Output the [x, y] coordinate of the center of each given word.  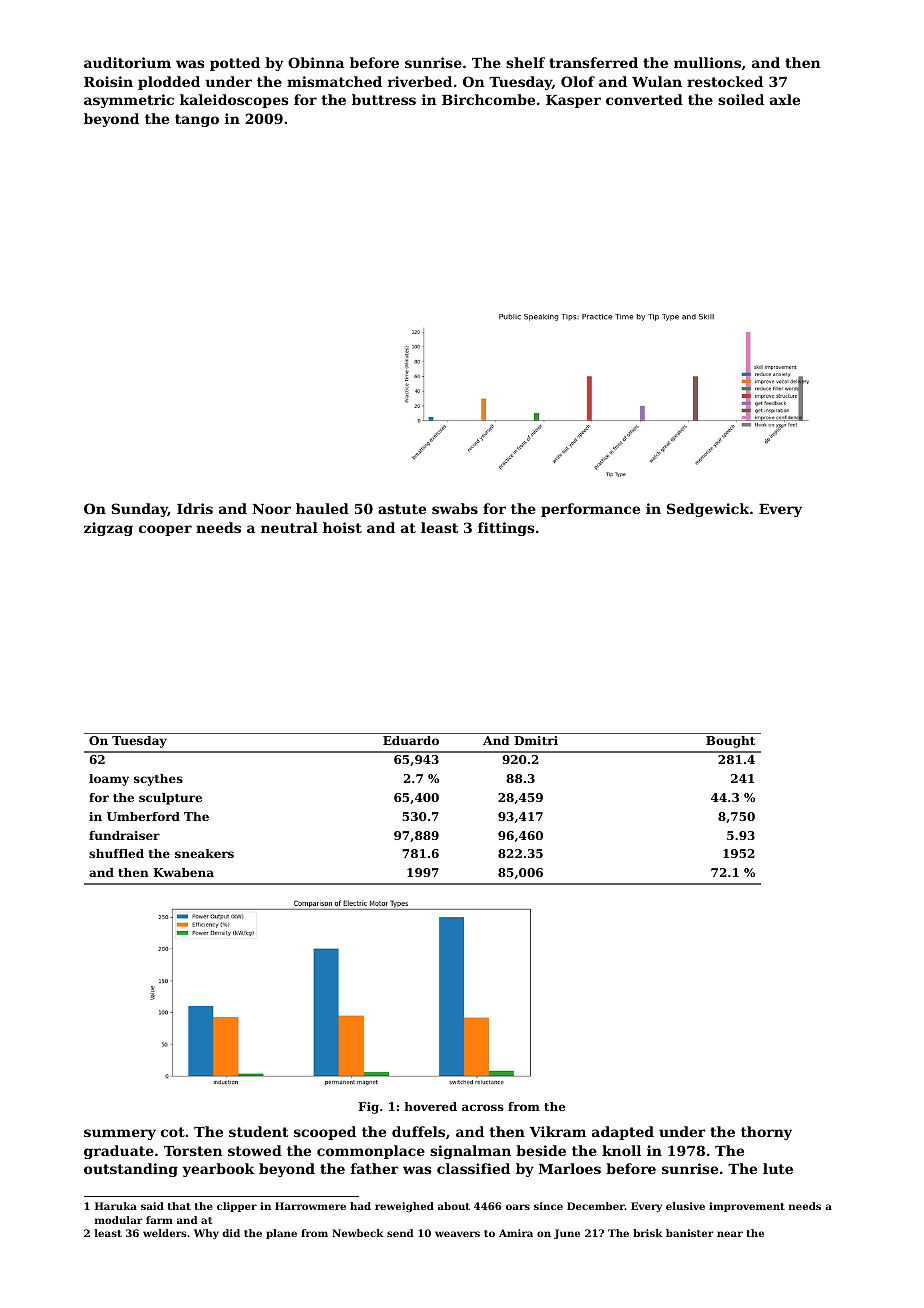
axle [785, 99]
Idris [195, 508]
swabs [455, 508]
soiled [741, 99]
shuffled [116, 853]
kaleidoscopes [234, 101]
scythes [158, 780]
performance [590, 510]
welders [165, 1233]
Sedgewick [708, 510]
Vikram [558, 1131]
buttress [384, 99]
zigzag [108, 529]
